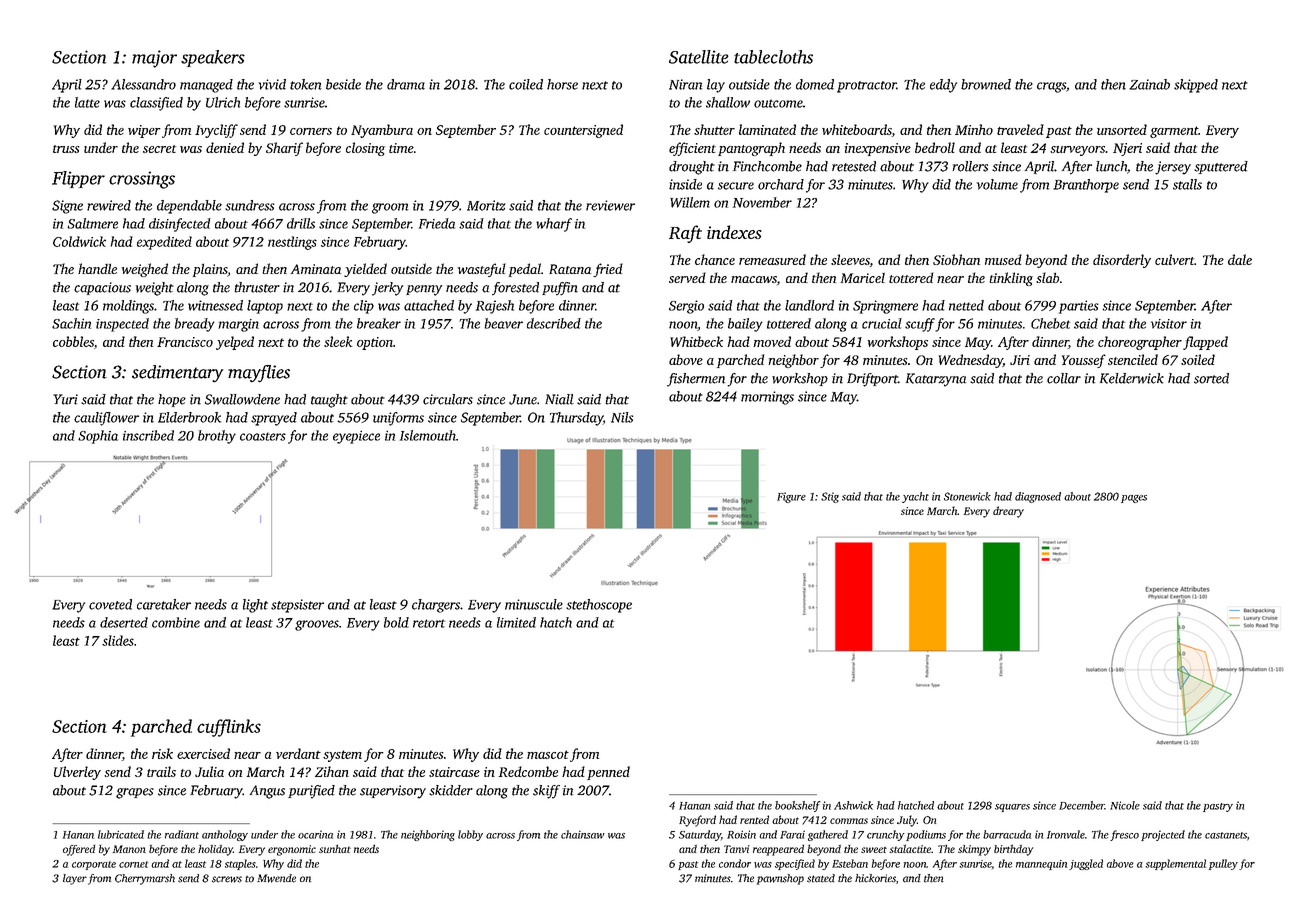 Image resolution: width=1308 pixels, height=924 pixels. What do you see at coordinates (75, 879) in the page?
I see `layer` at bounding box center [75, 879].
